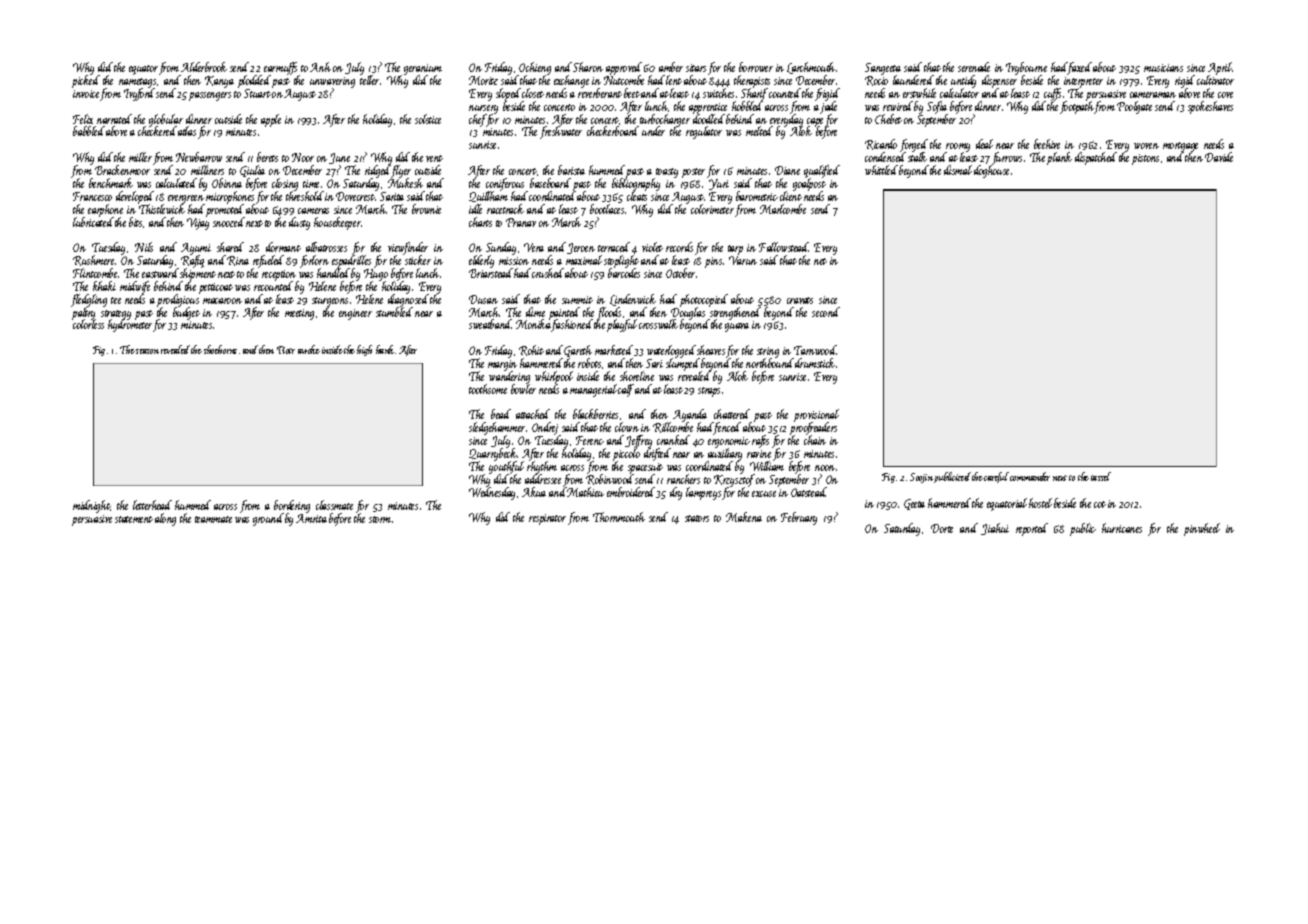  What do you see at coordinates (826, 312) in the screenshot?
I see `second` at bounding box center [826, 312].
